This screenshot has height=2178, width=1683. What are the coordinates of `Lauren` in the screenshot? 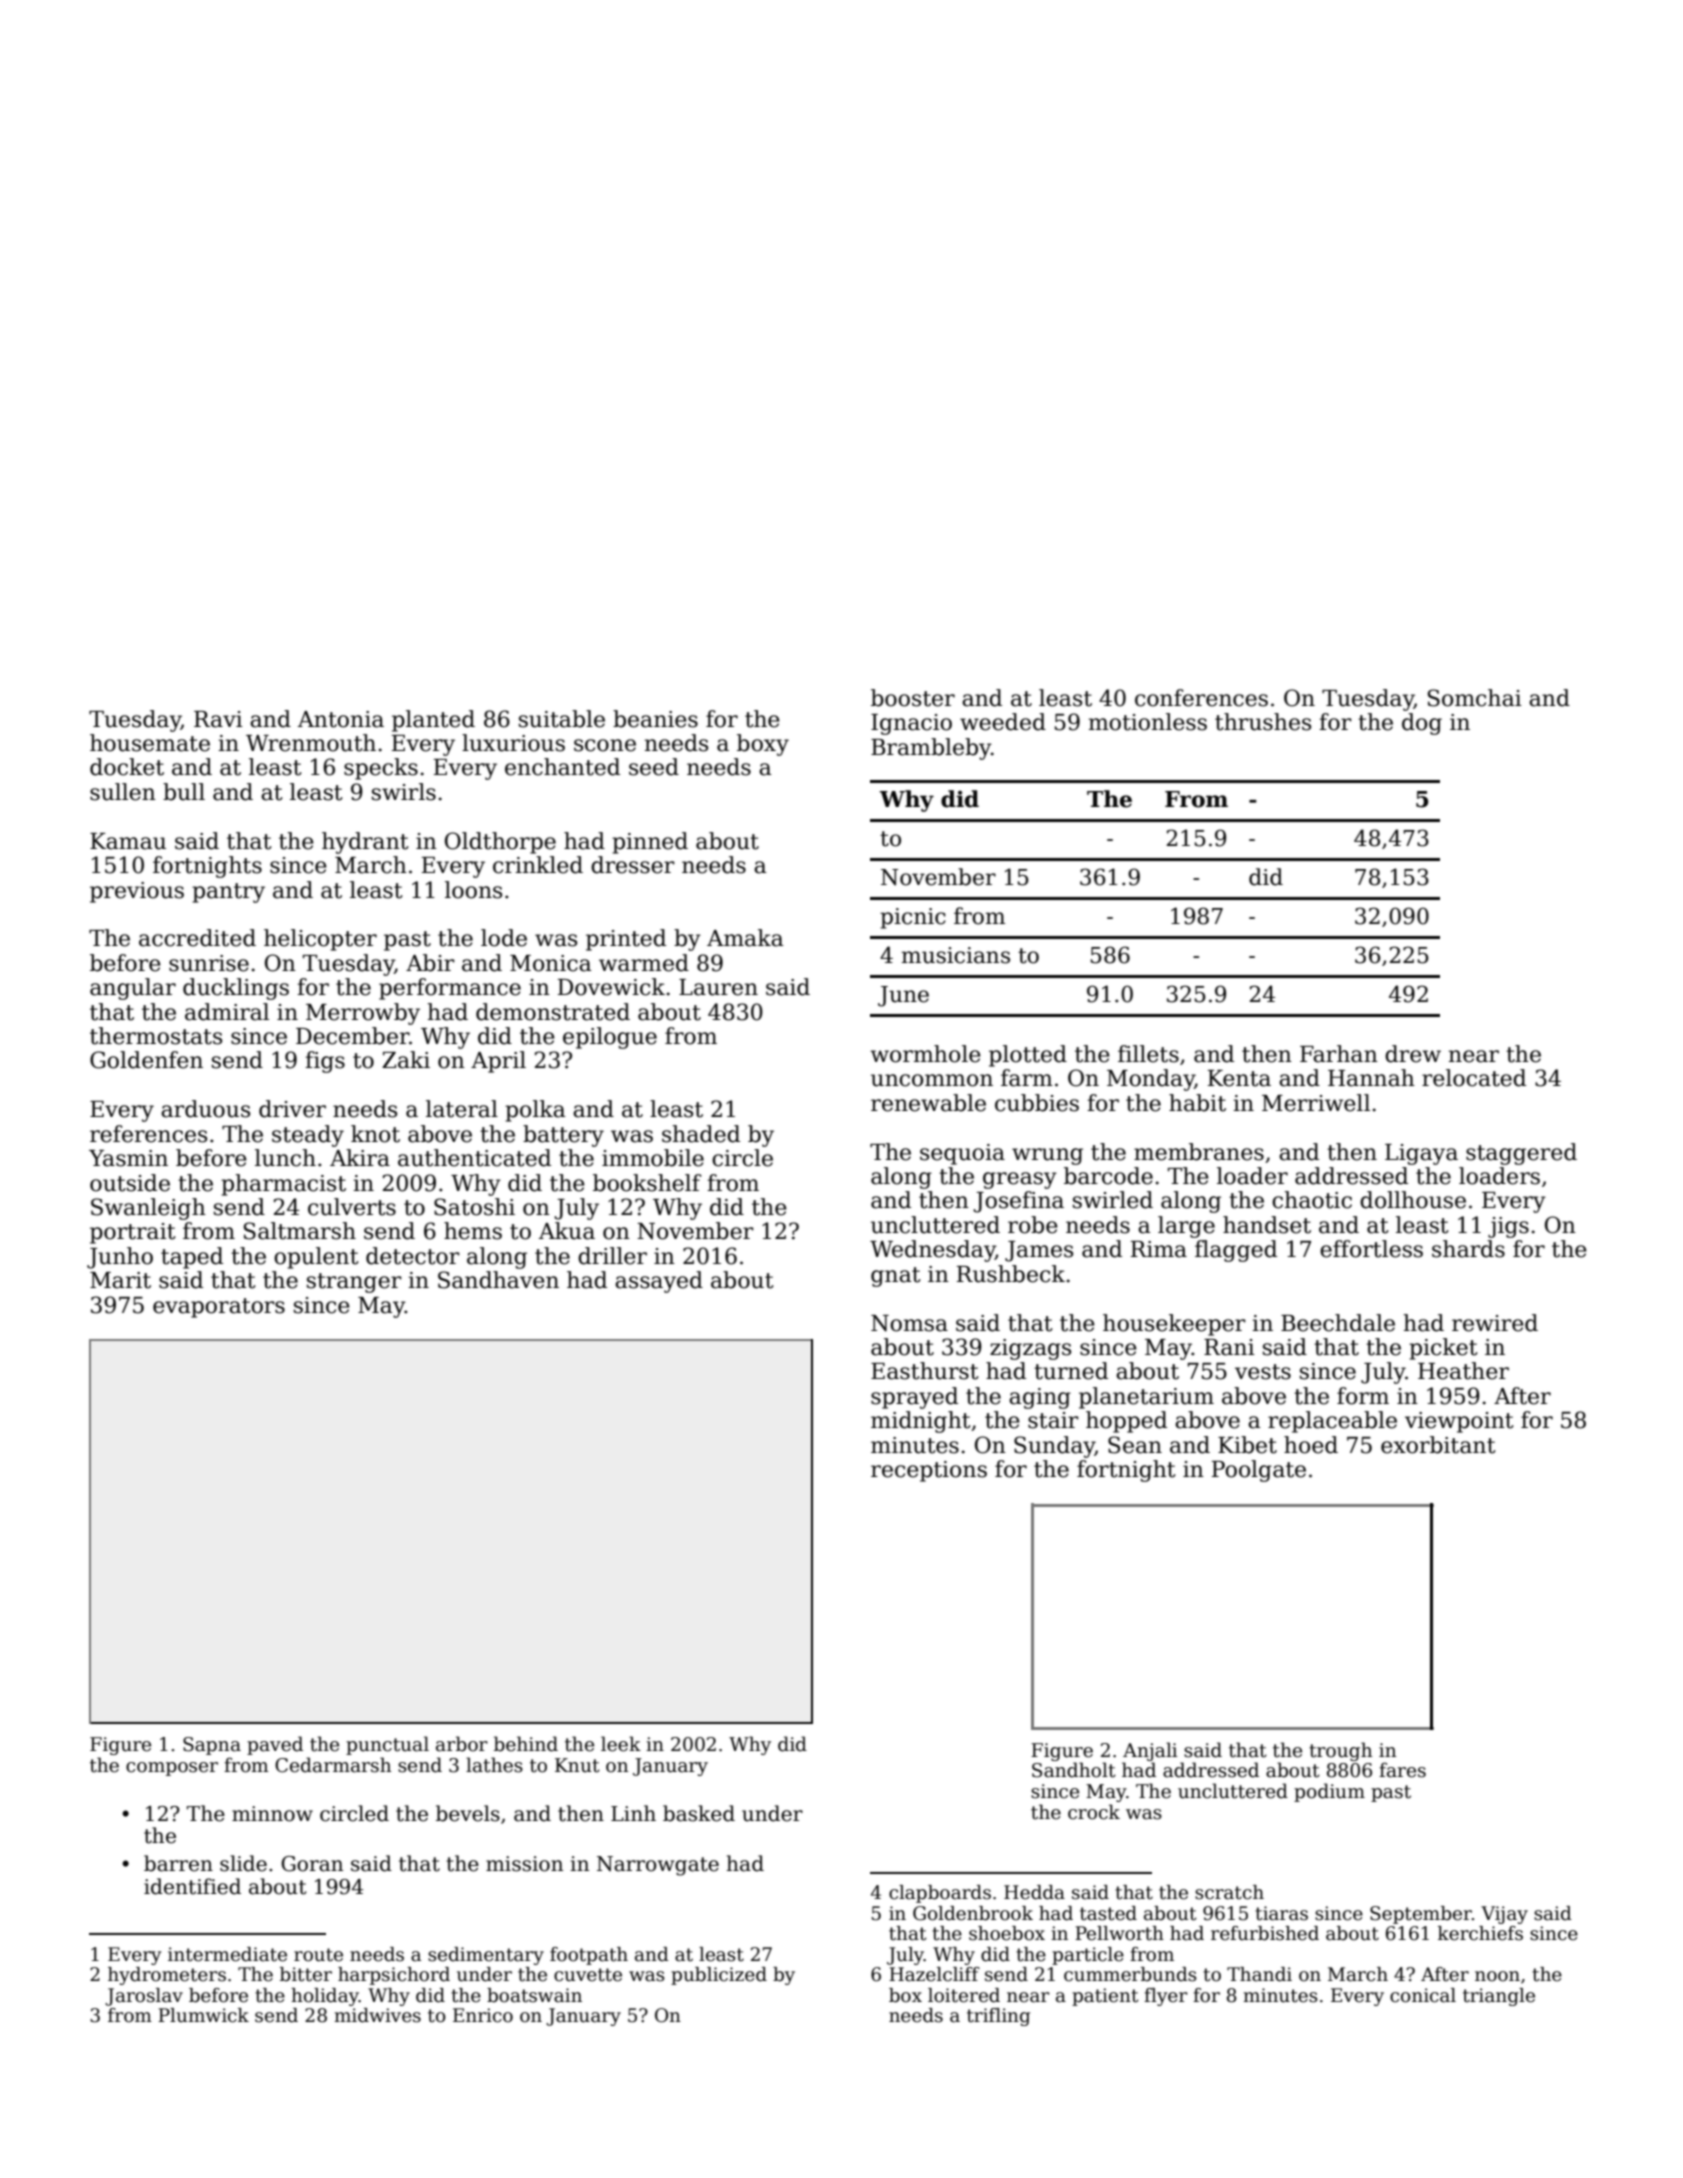 It's located at (718, 987).
